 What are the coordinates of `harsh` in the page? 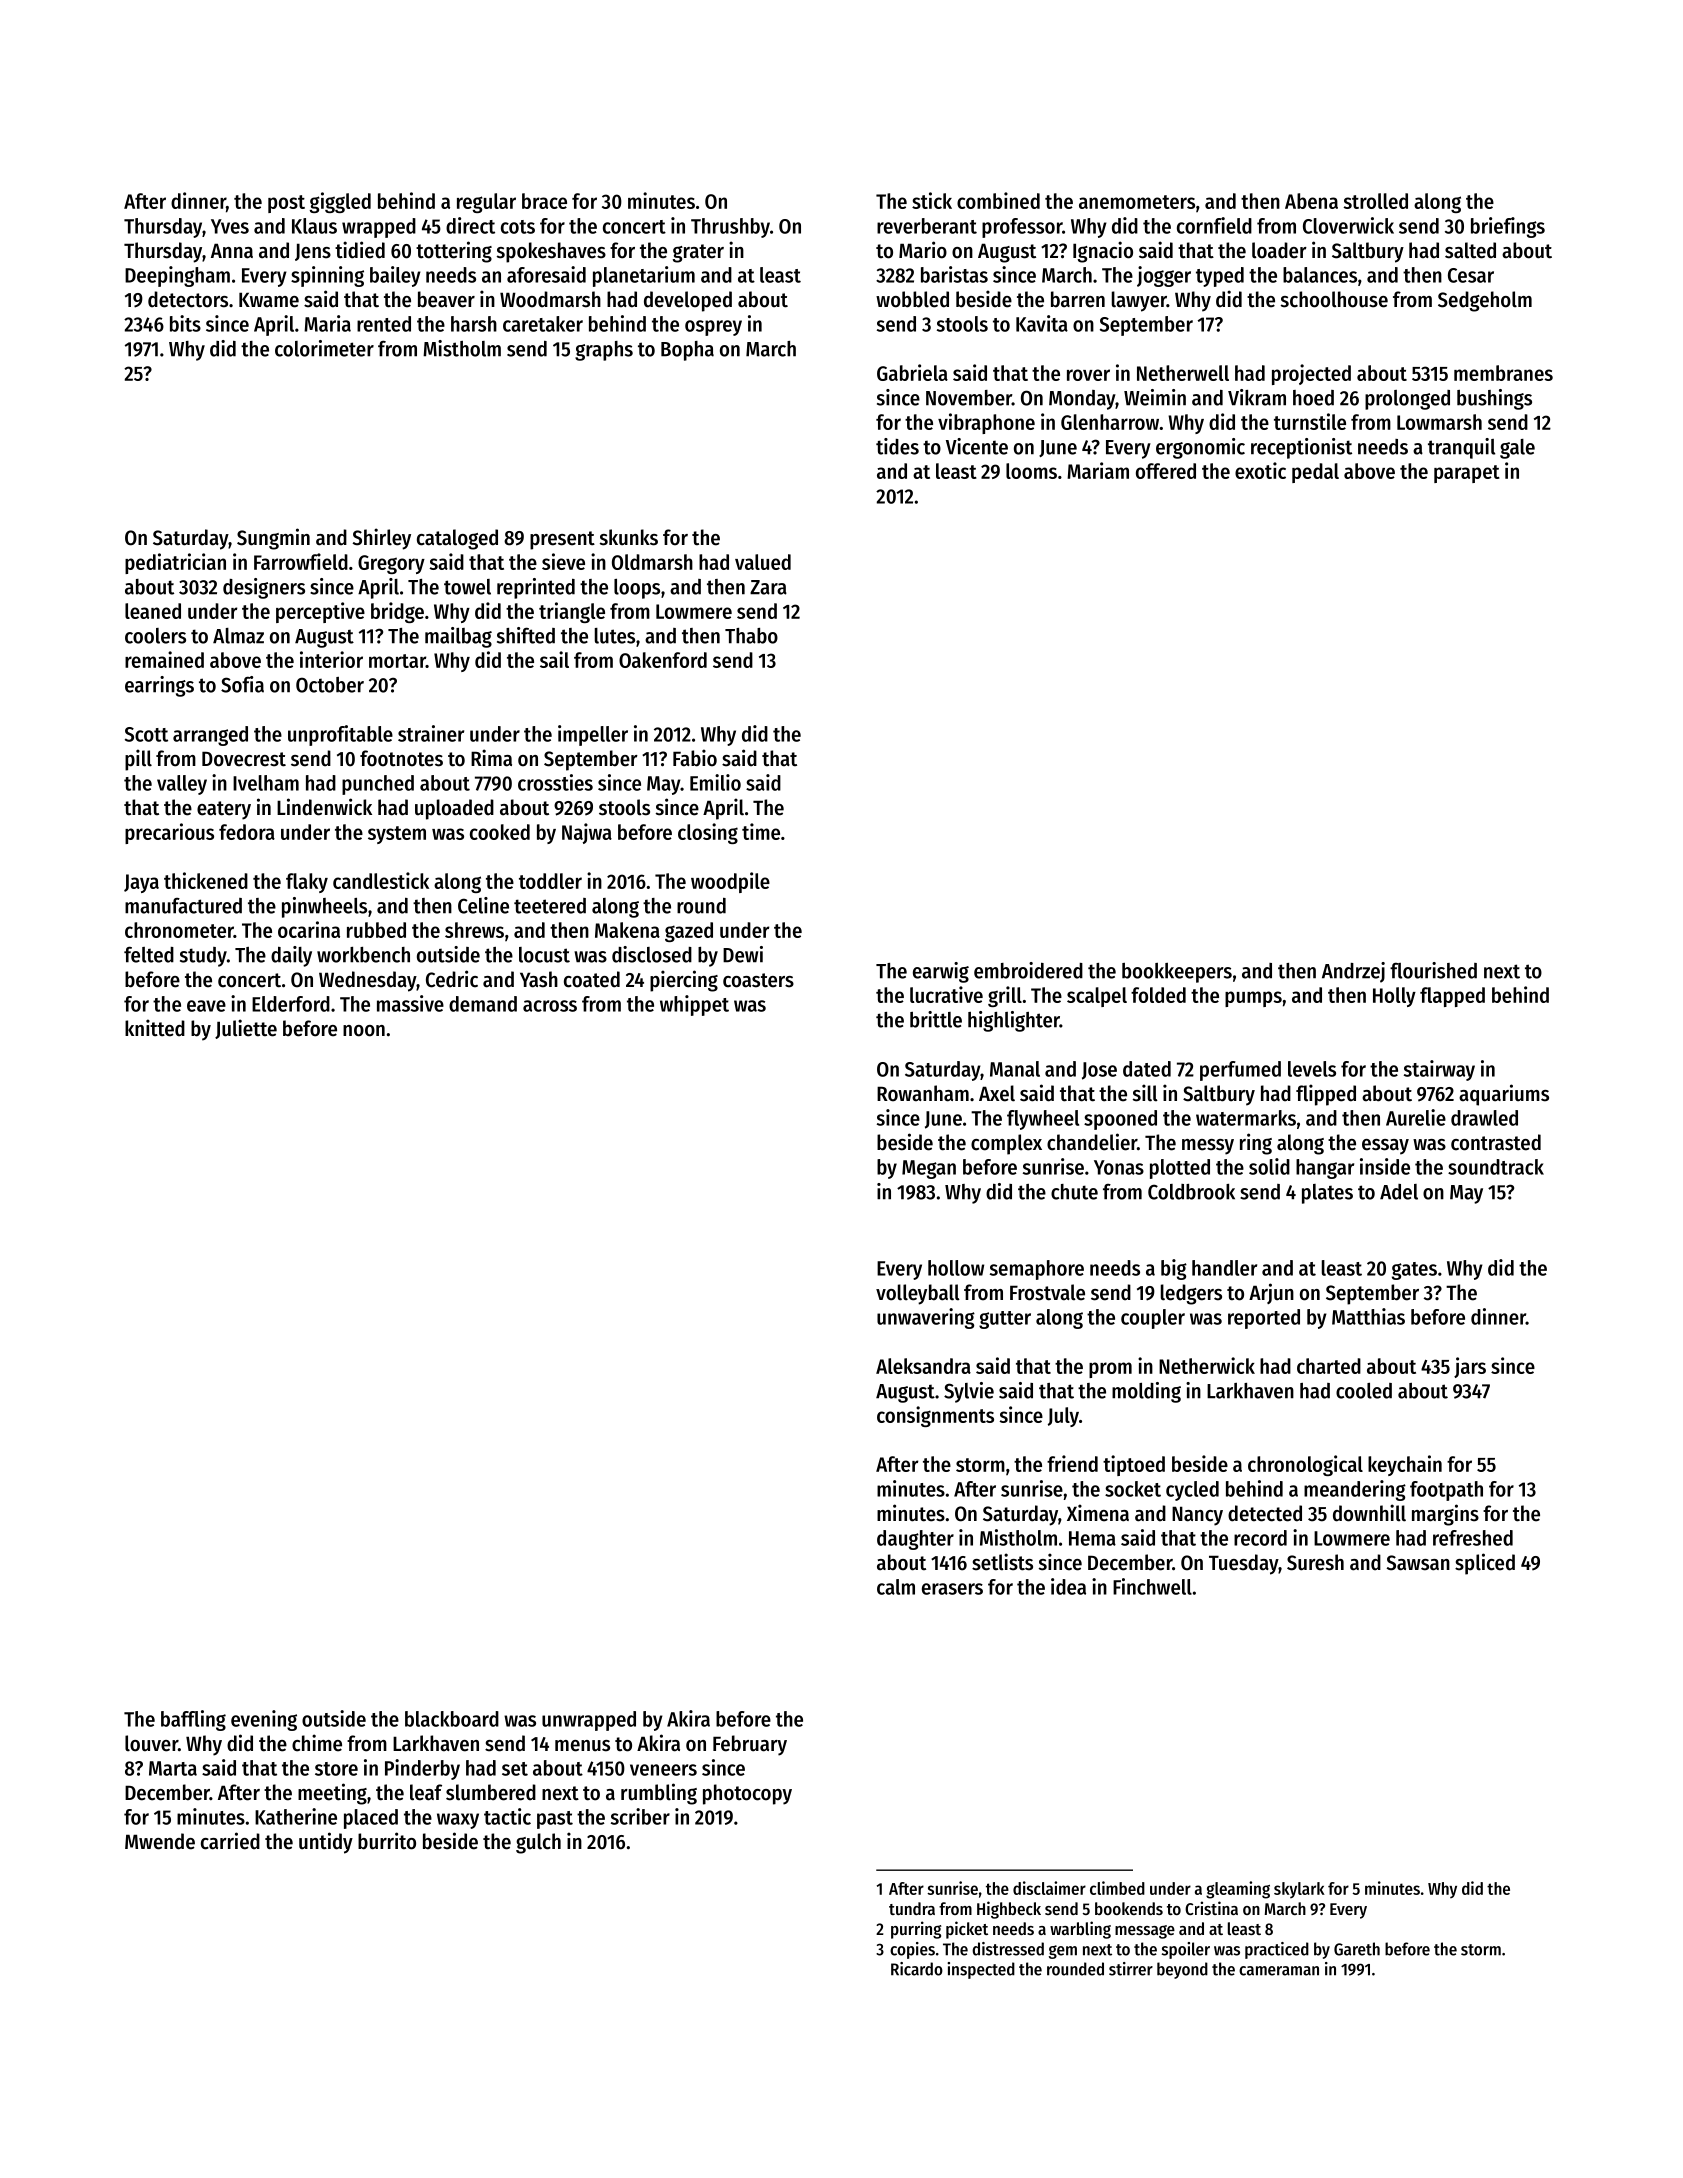 It's located at (474, 324).
